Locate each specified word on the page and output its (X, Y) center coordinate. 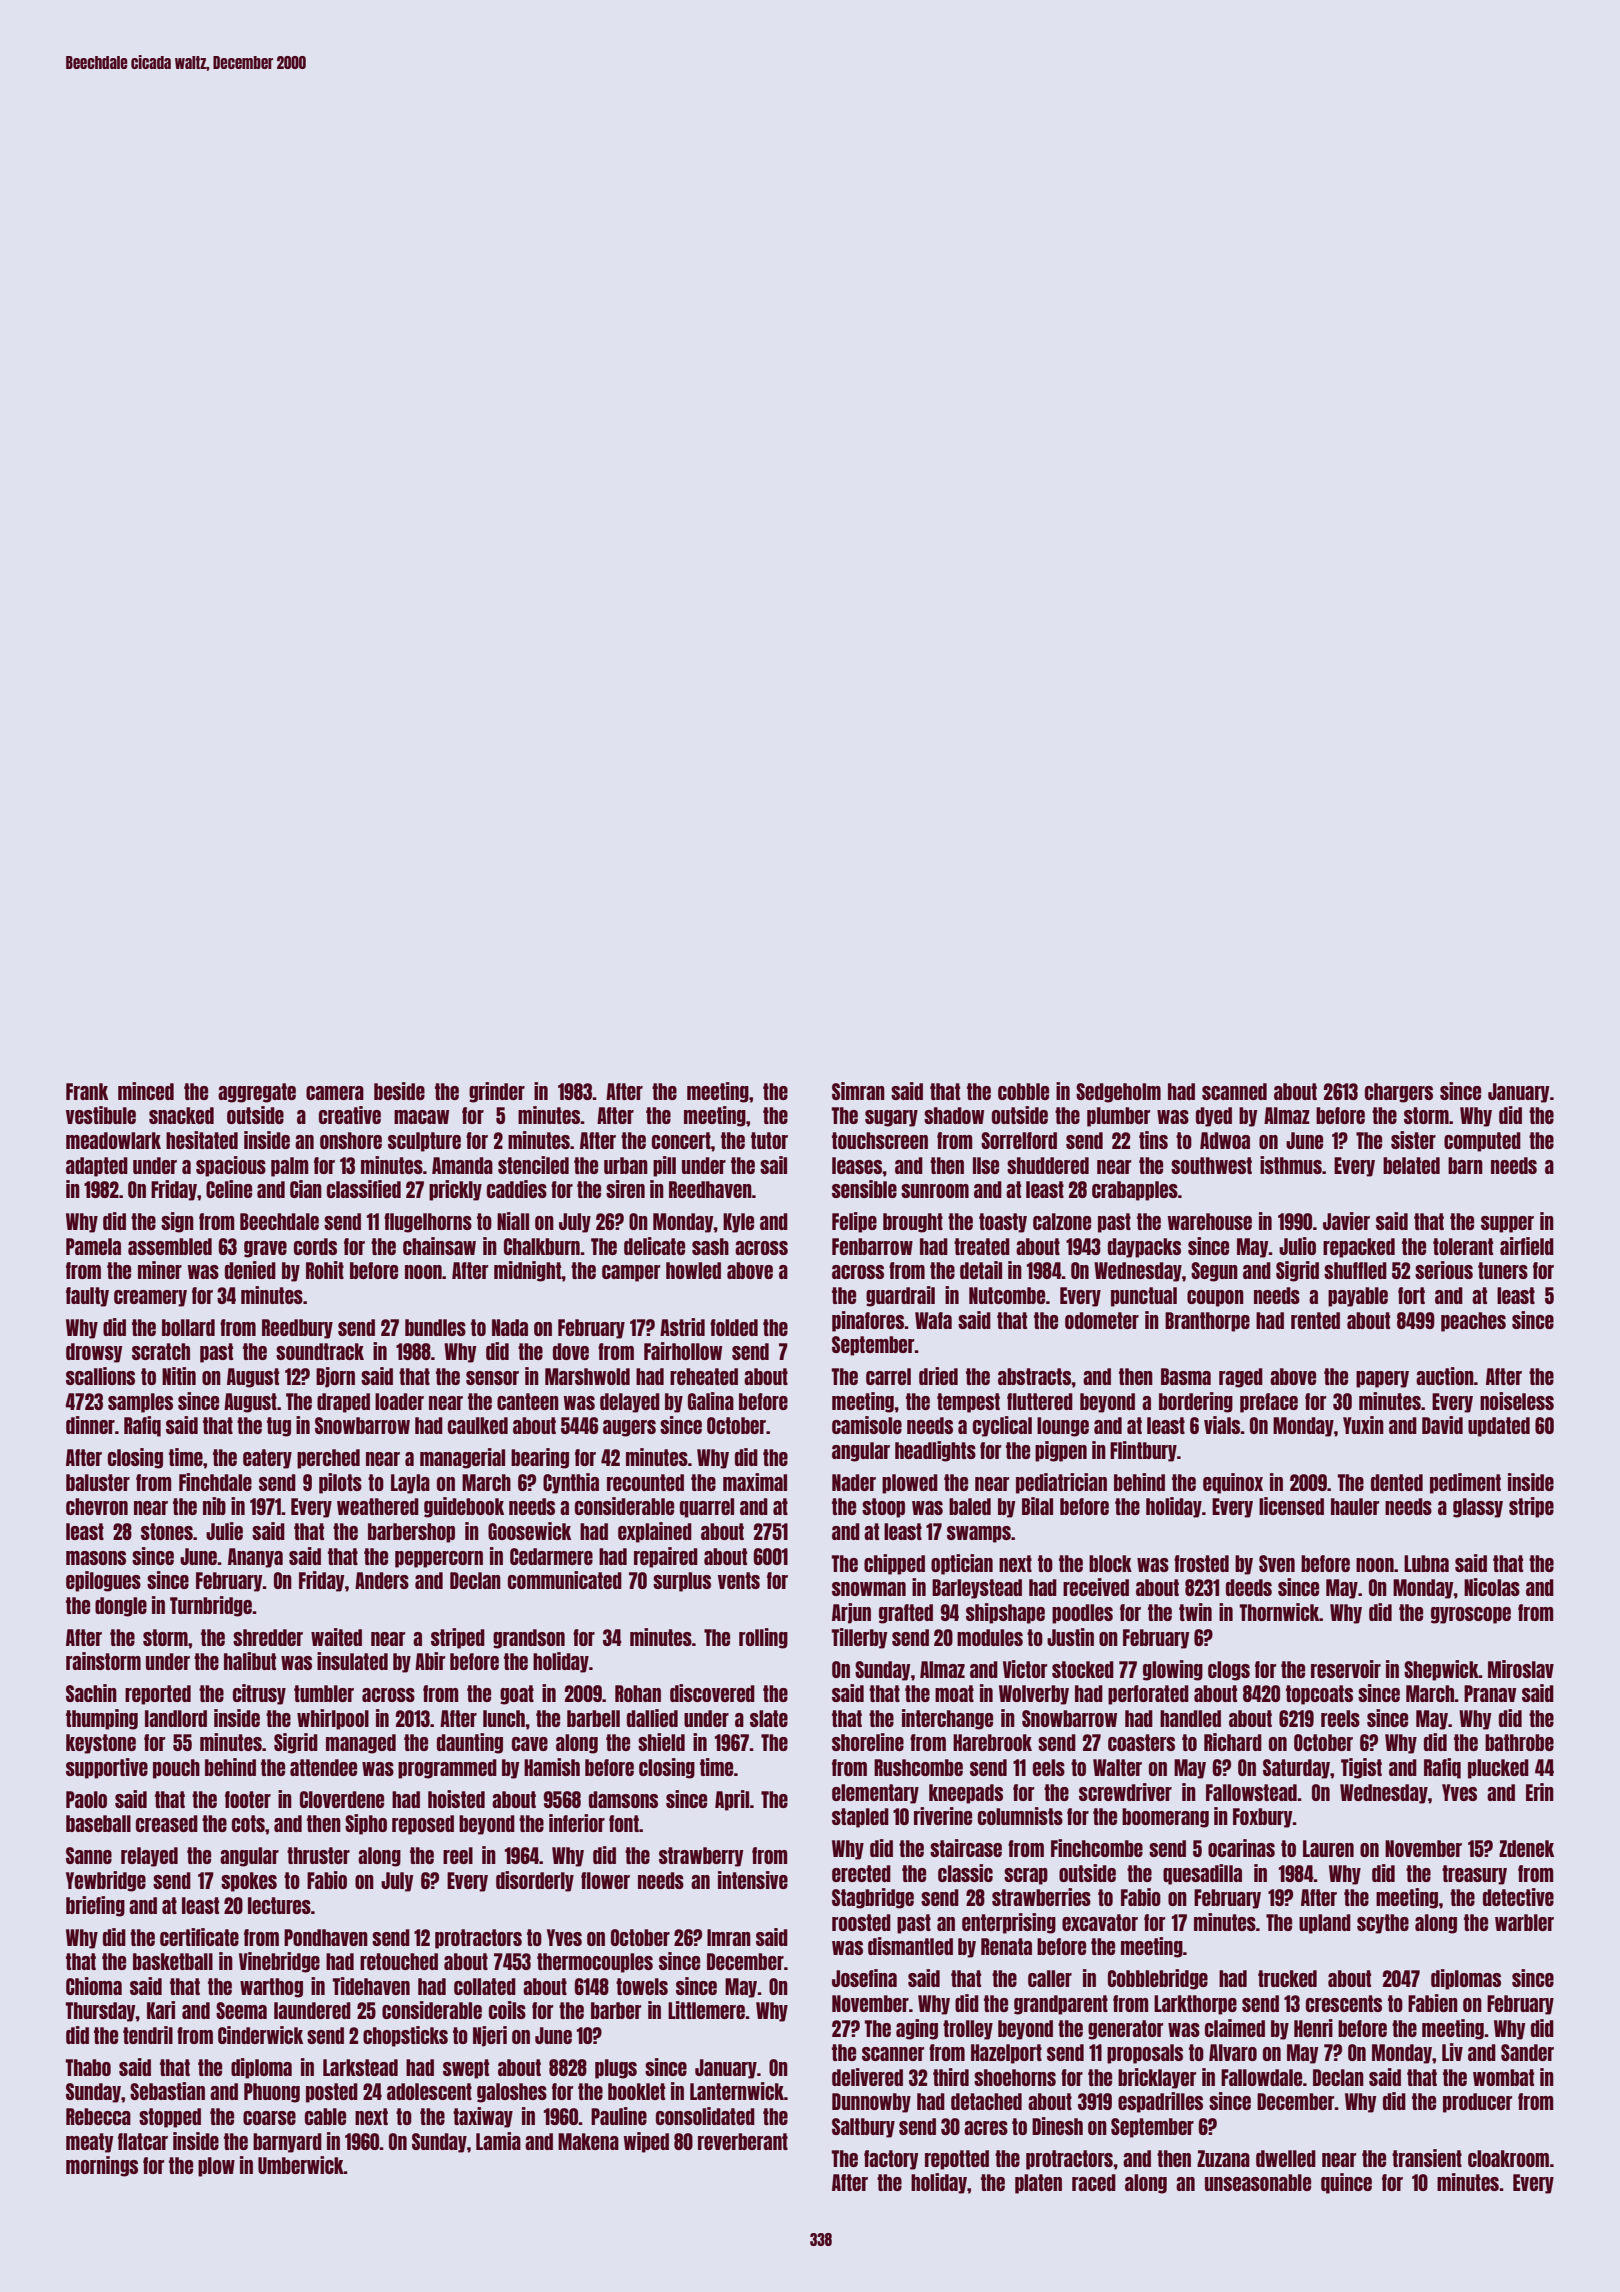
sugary (891, 1118)
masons (96, 1558)
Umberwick (301, 2165)
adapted (97, 1167)
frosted (1201, 1563)
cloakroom (1508, 2158)
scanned (1234, 1091)
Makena (588, 2141)
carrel (888, 1376)
